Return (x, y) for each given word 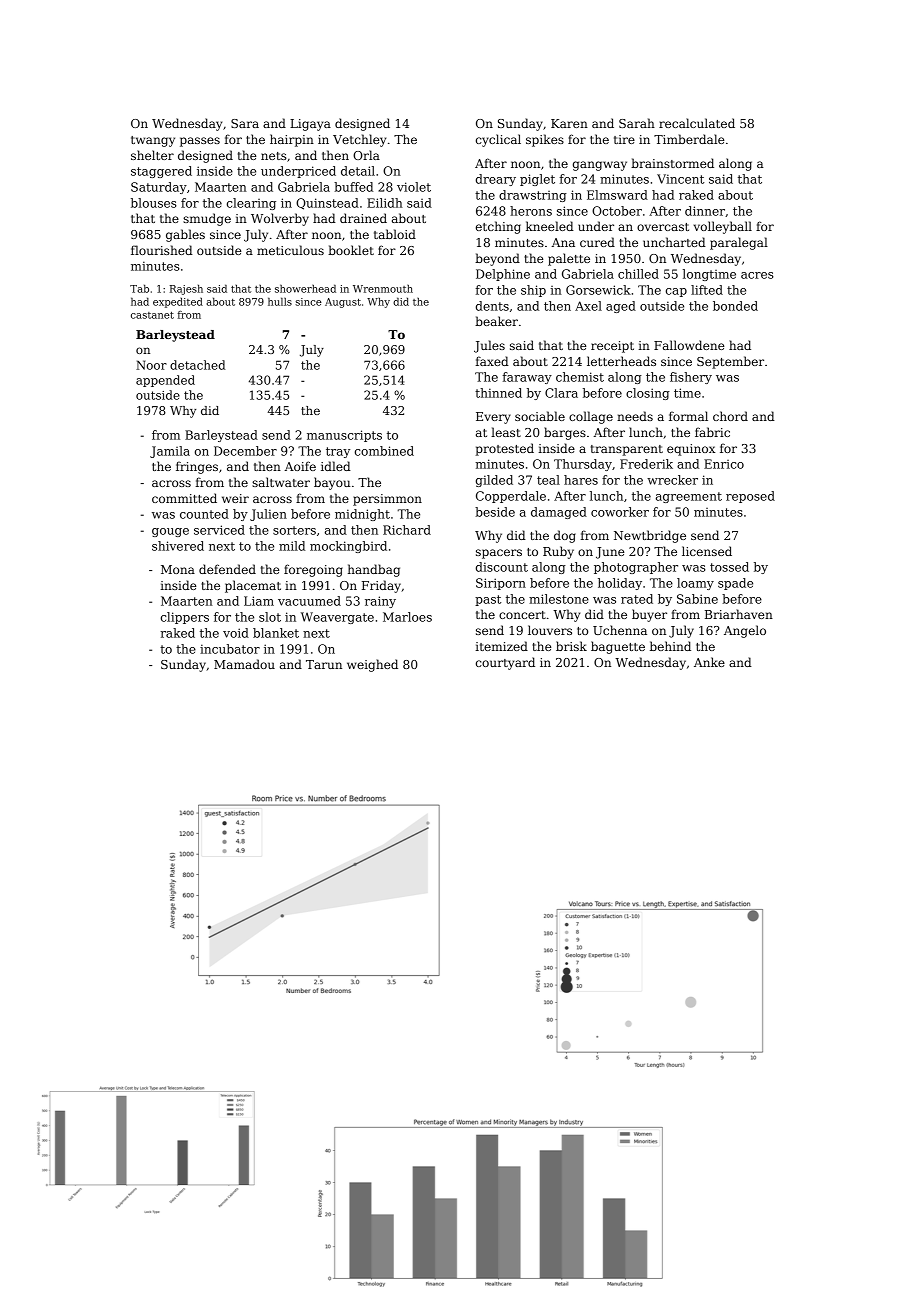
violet (414, 187)
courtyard (505, 663)
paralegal (739, 243)
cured (597, 242)
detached (197, 365)
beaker (496, 321)
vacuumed (309, 601)
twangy (153, 141)
